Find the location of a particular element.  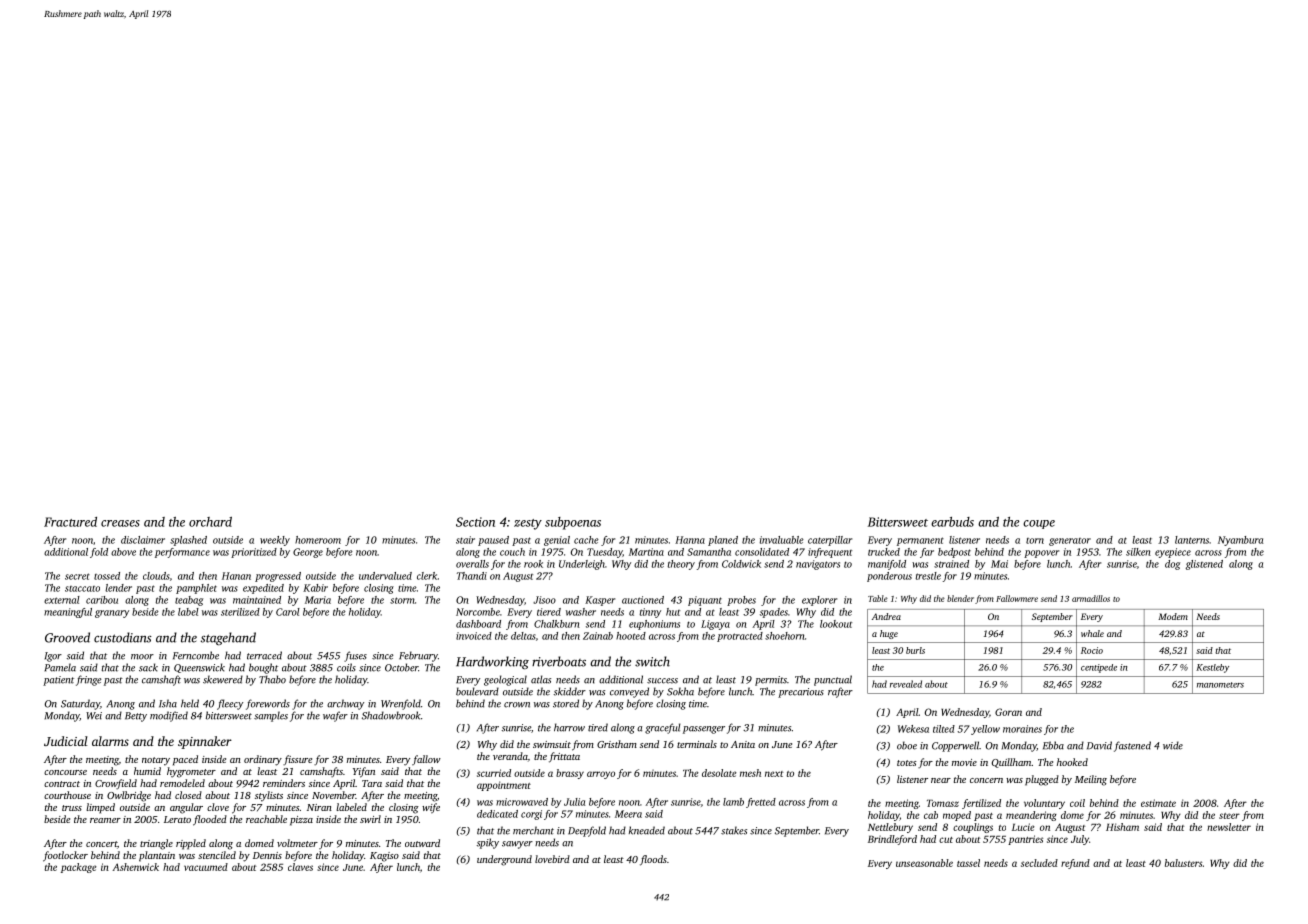

stagehand is located at coordinates (228, 639).
